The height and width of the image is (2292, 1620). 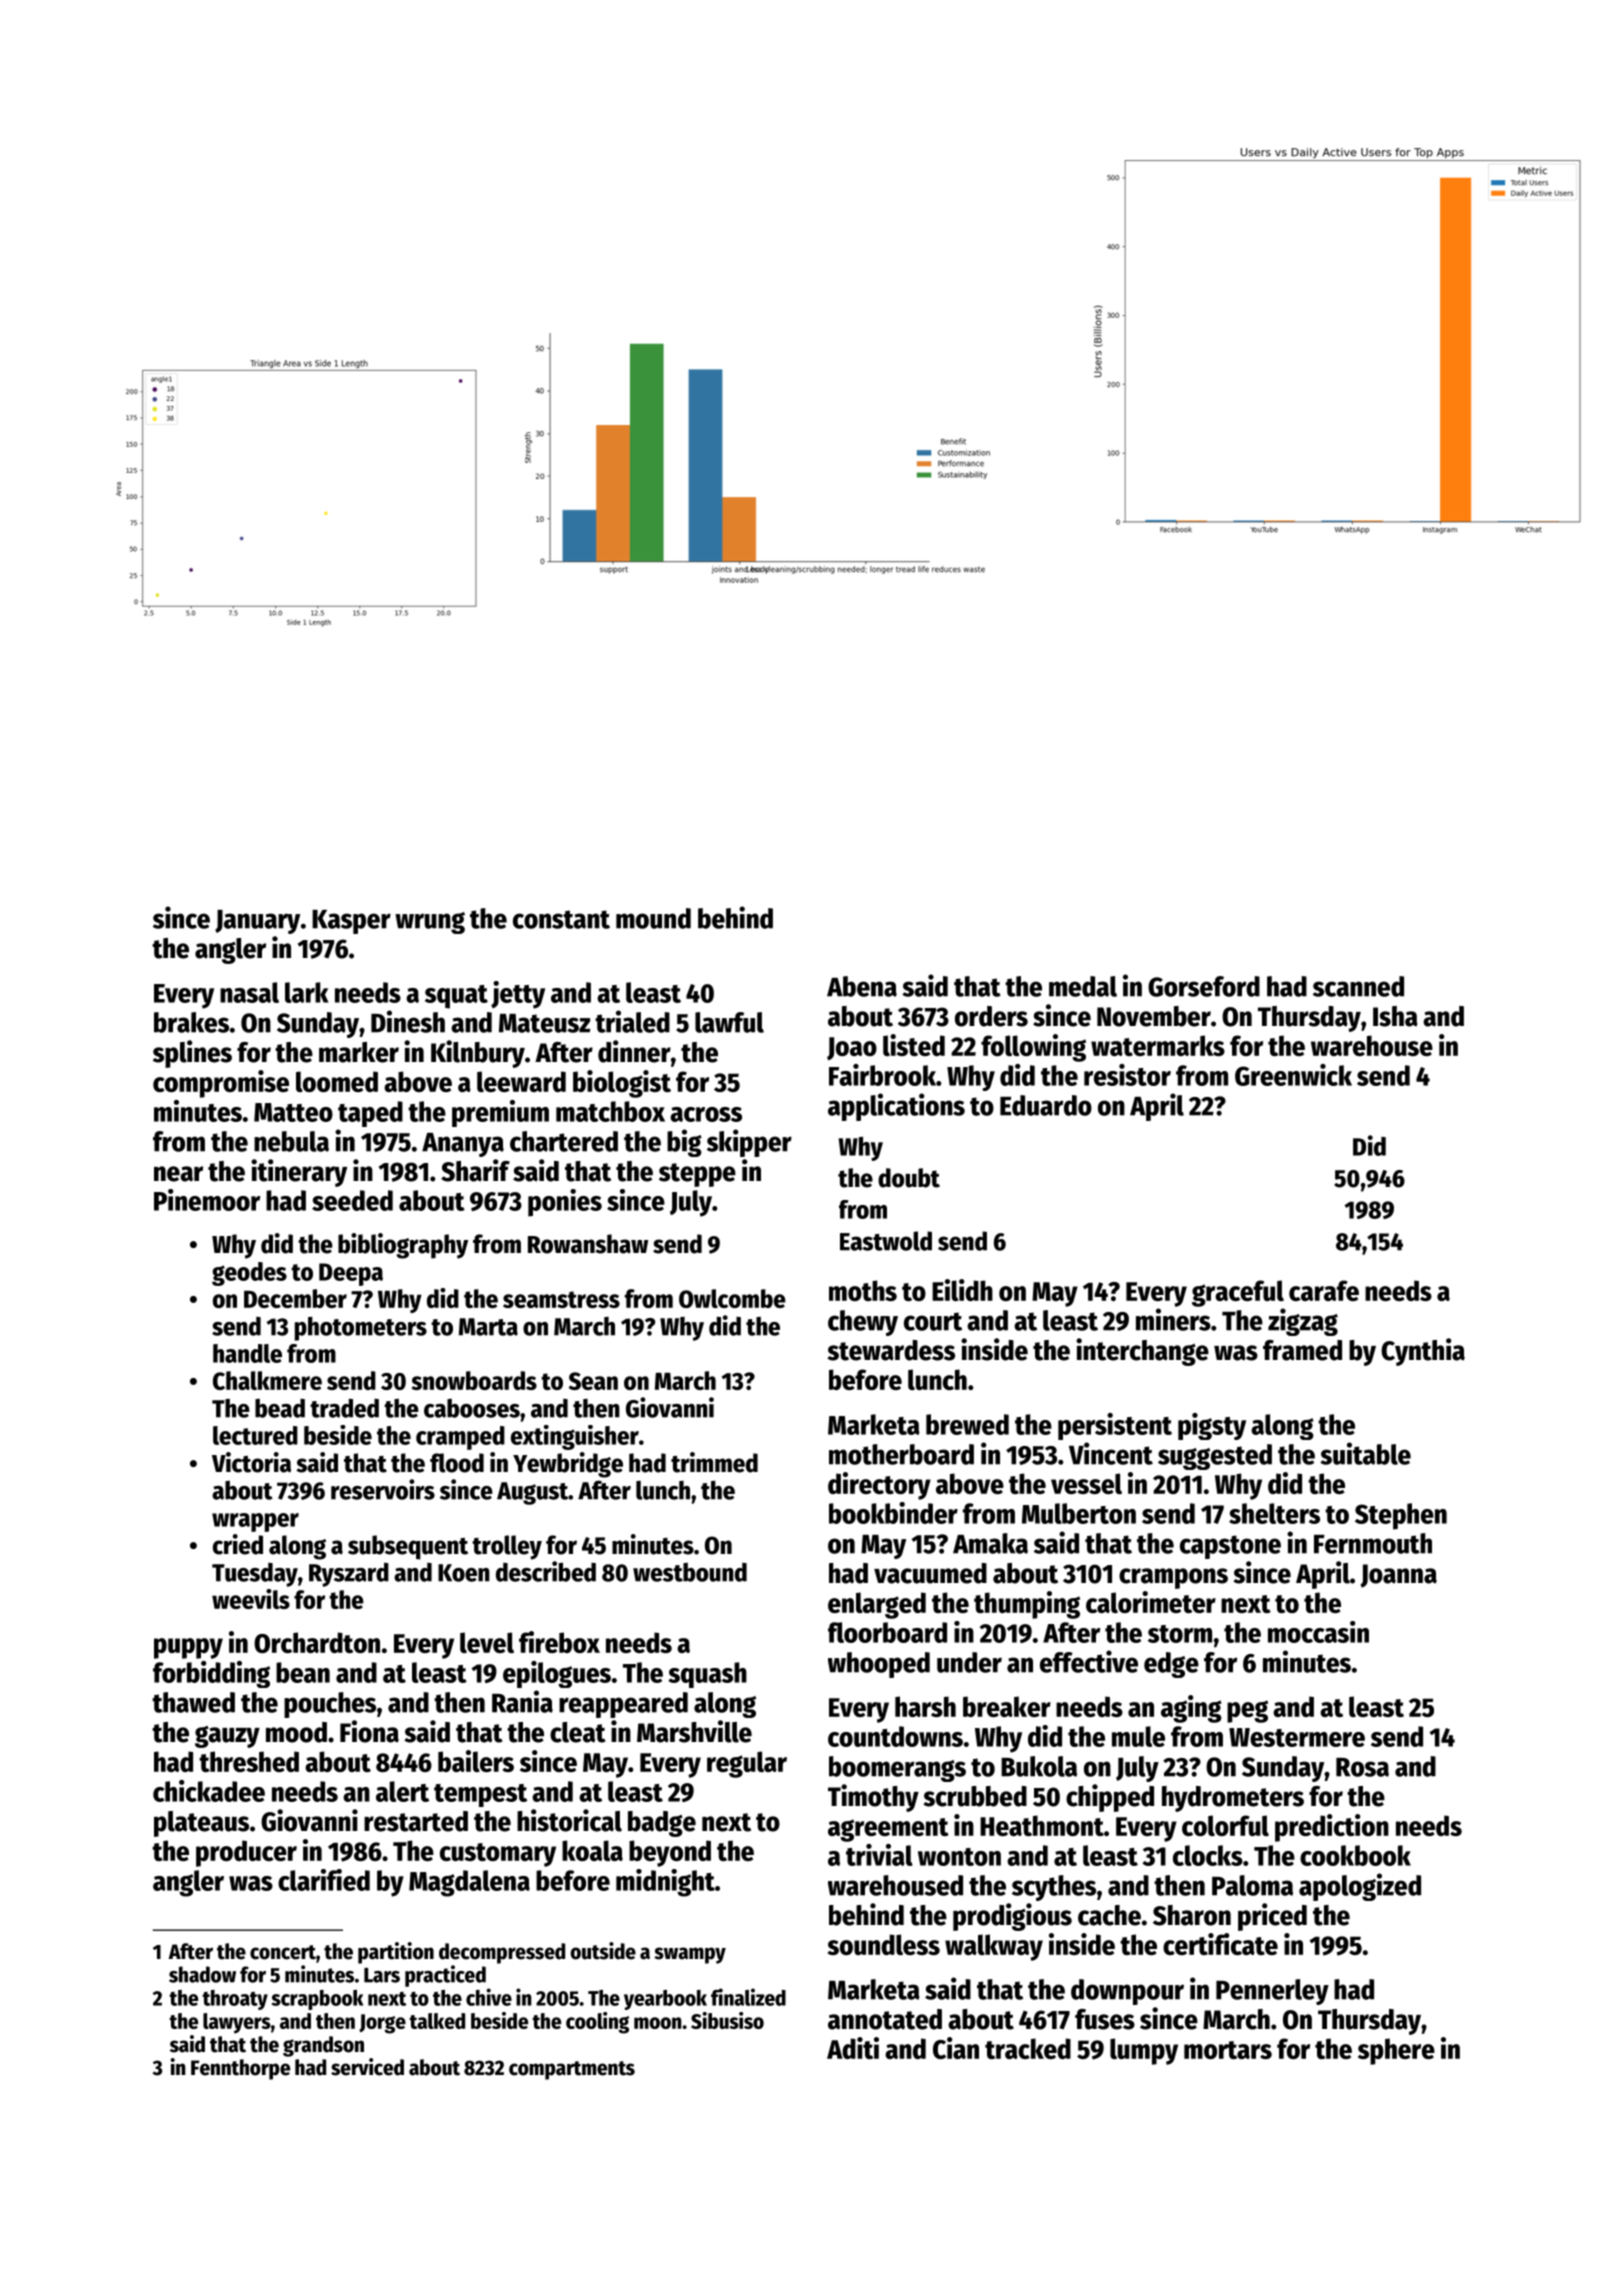 What do you see at coordinates (1324, 1290) in the image?
I see `carafe` at bounding box center [1324, 1290].
